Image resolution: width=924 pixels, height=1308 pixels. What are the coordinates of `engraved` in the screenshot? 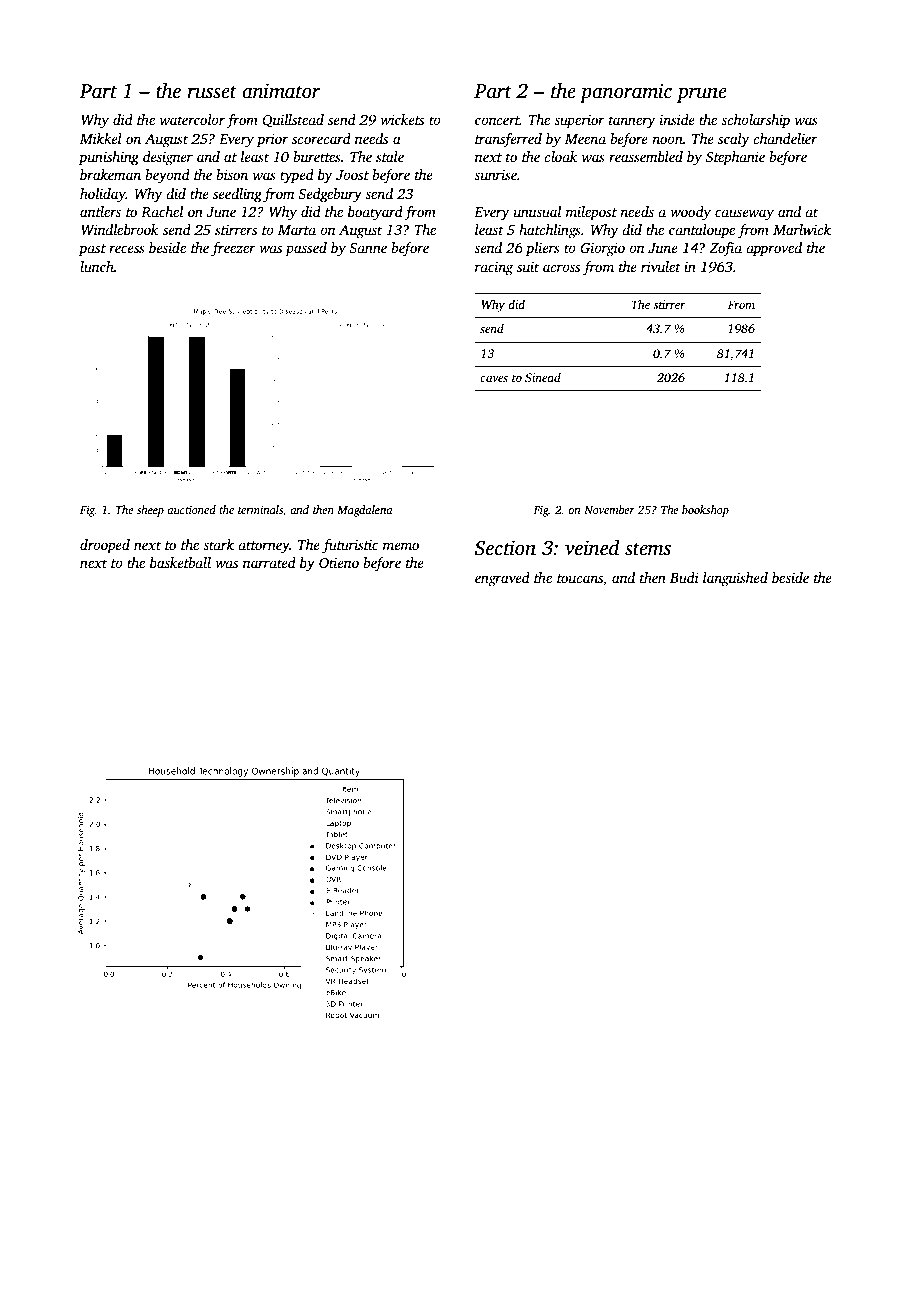 It's located at (502, 579).
